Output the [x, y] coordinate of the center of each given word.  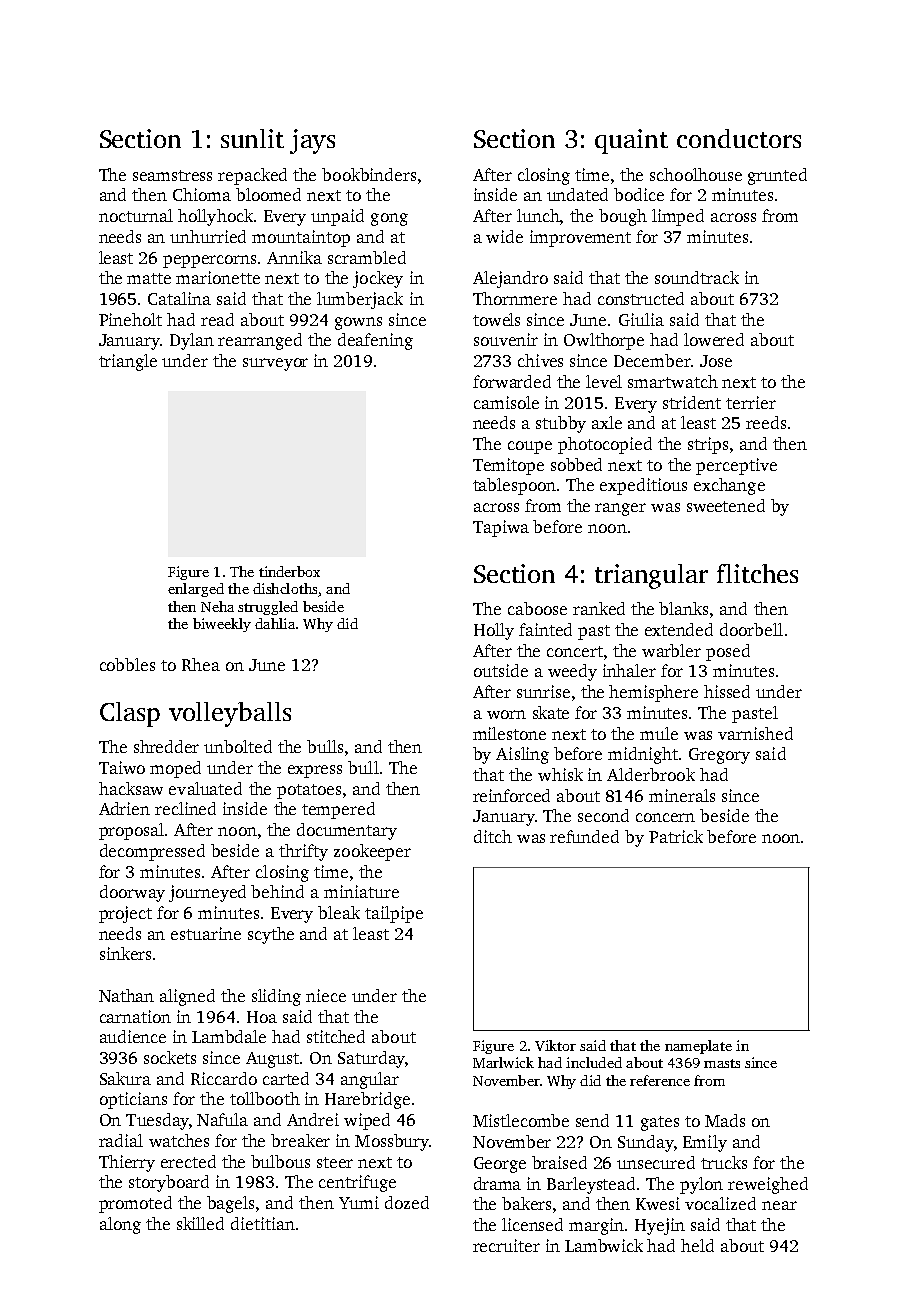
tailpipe [394, 914]
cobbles [127, 664]
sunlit [252, 138]
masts [722, 1063]
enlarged [196, 590]
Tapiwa [501, 528]
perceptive [736, 466]
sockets [170, 1057]
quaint [631, 141]
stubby [561, 424]
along [120, 1225]
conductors [739, 138]
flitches [757, 573]
